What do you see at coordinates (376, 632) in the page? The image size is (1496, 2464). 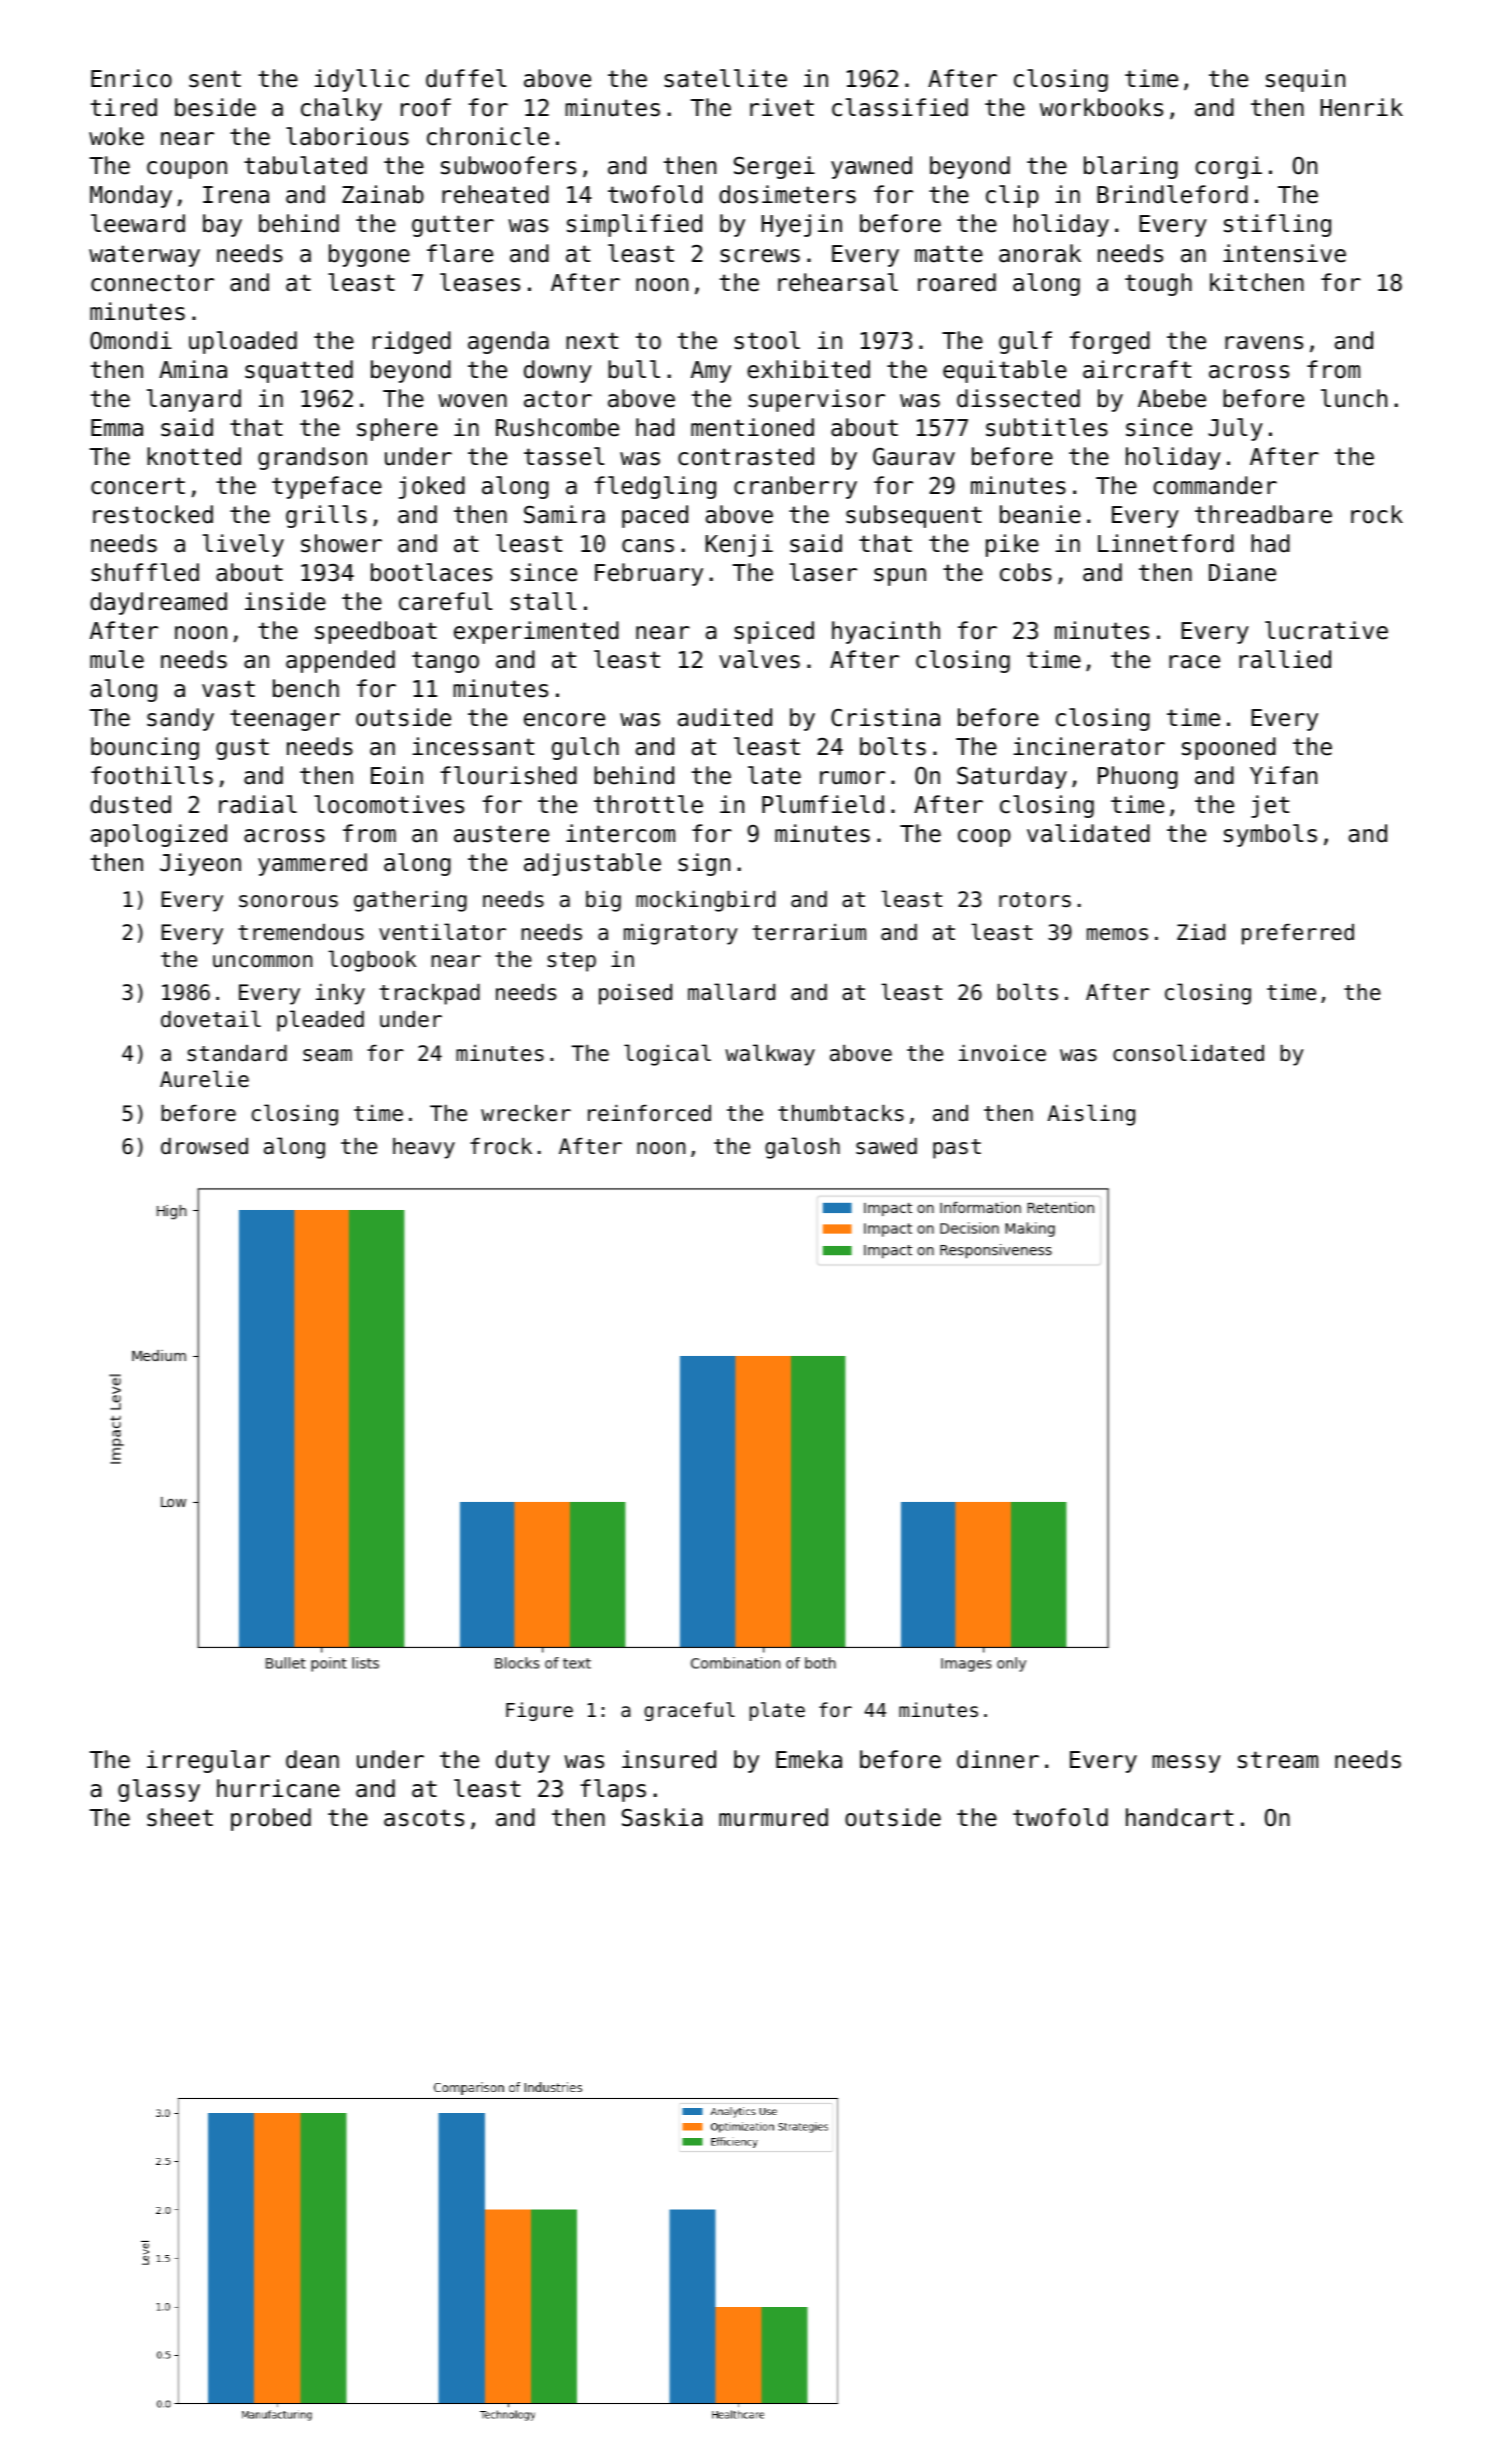 I see `speedboat` at bounding box center [376, 632].
